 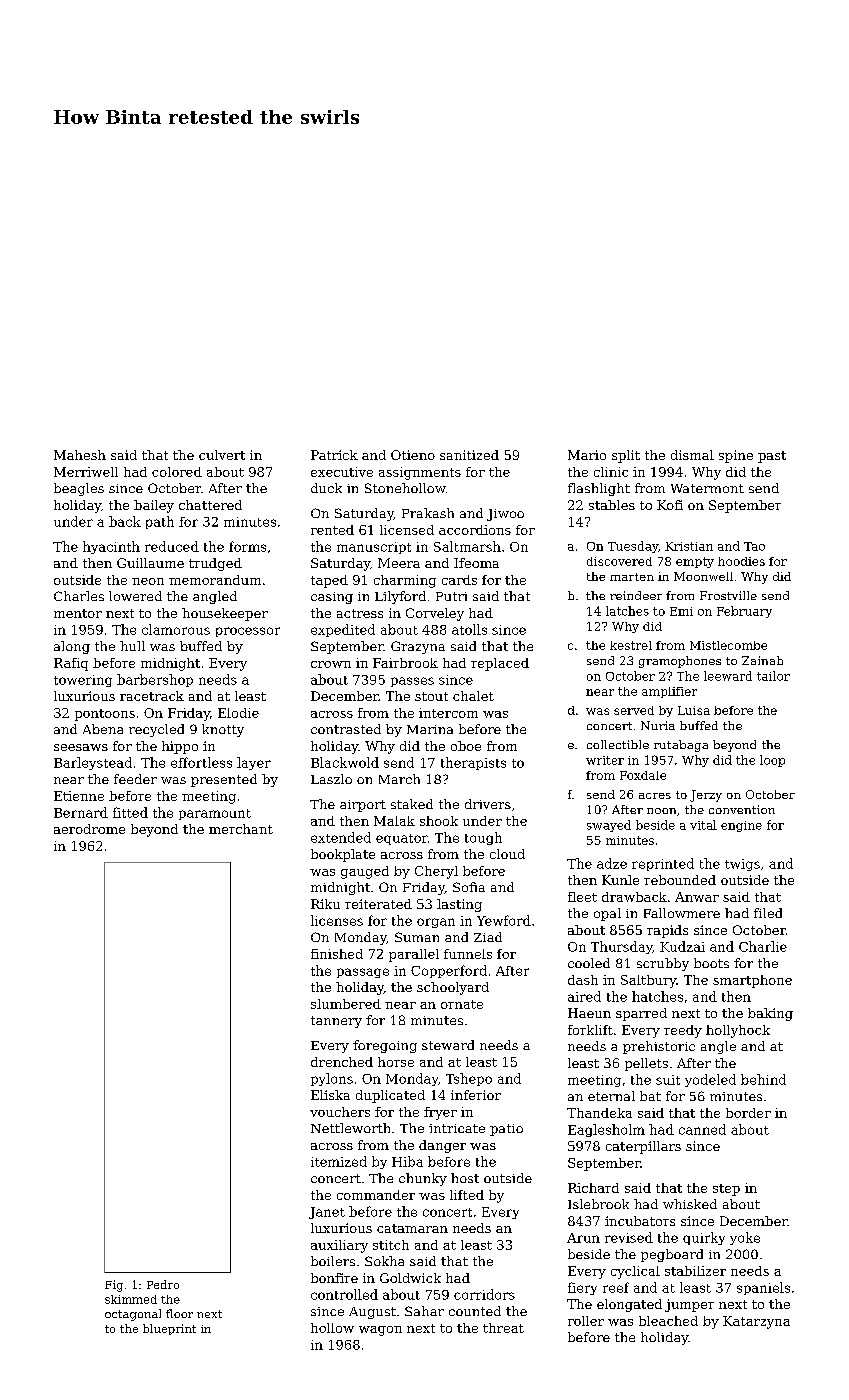 What do you see at coordinates (114, 1286) in the screenshot?
I see `Fig` at bounding box center [114, 1286].
